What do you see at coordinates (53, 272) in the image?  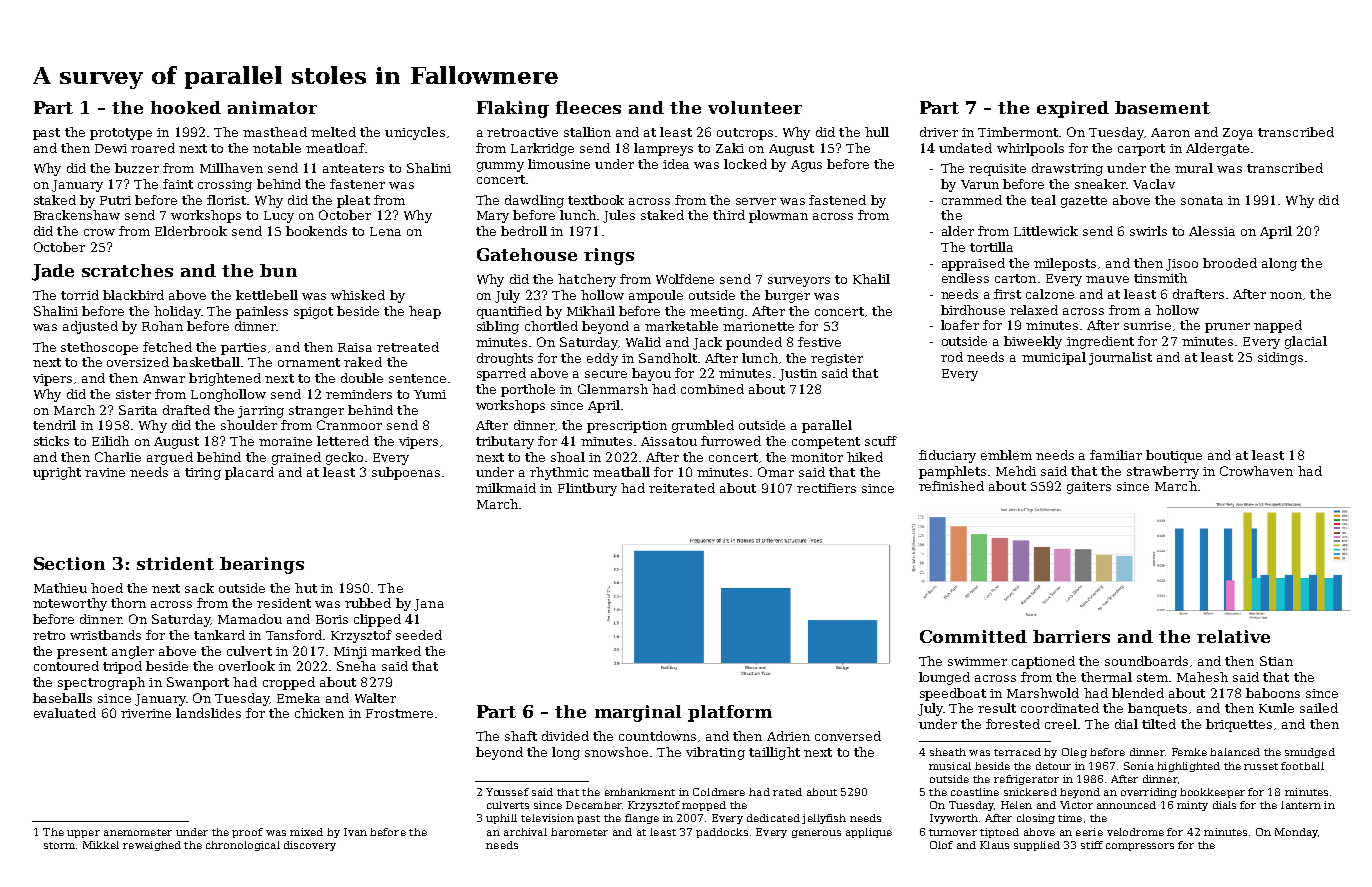 I see `Jade` at bounding box center [53, 272].
